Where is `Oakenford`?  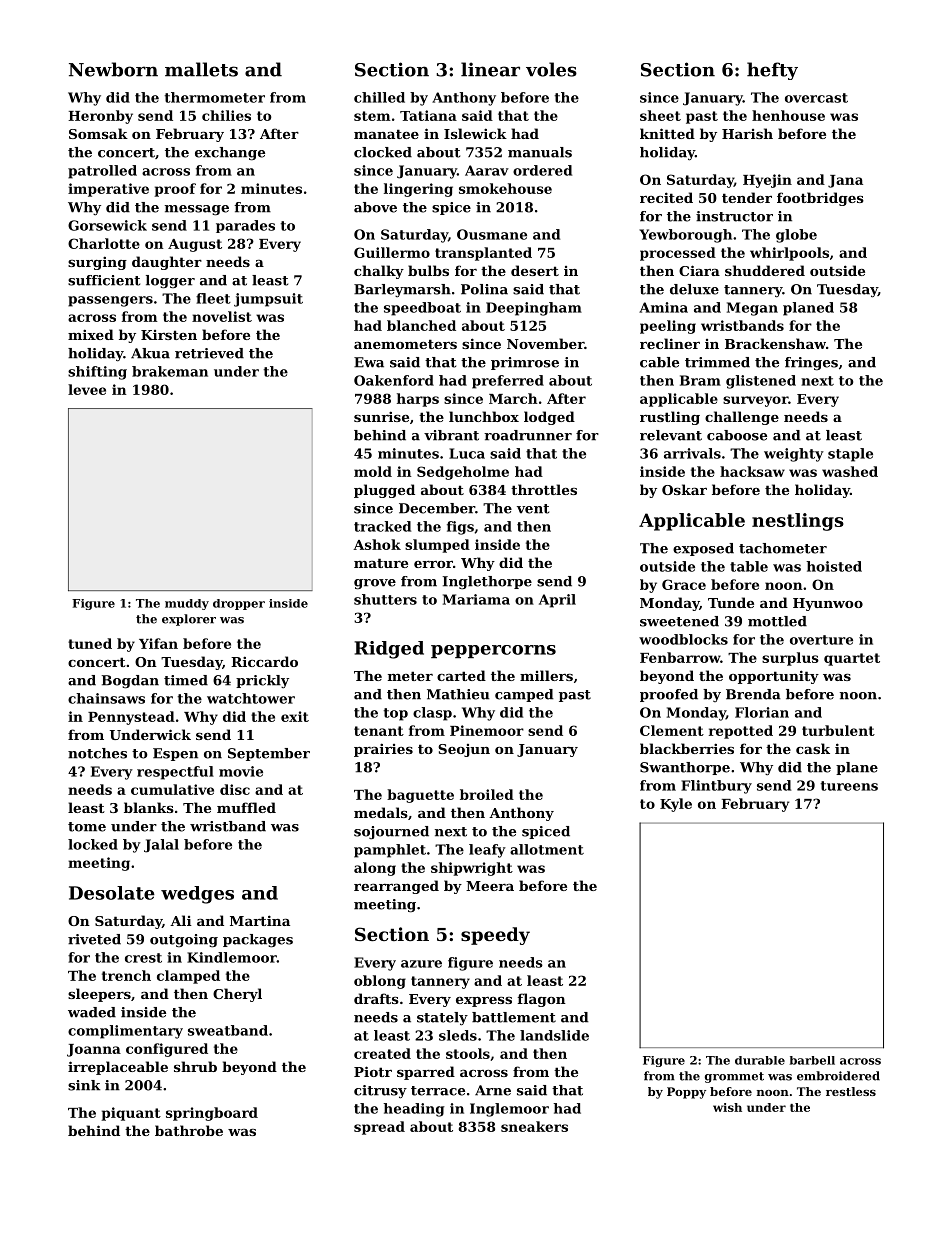 Oakenford is located at coordinates (394, 380).
